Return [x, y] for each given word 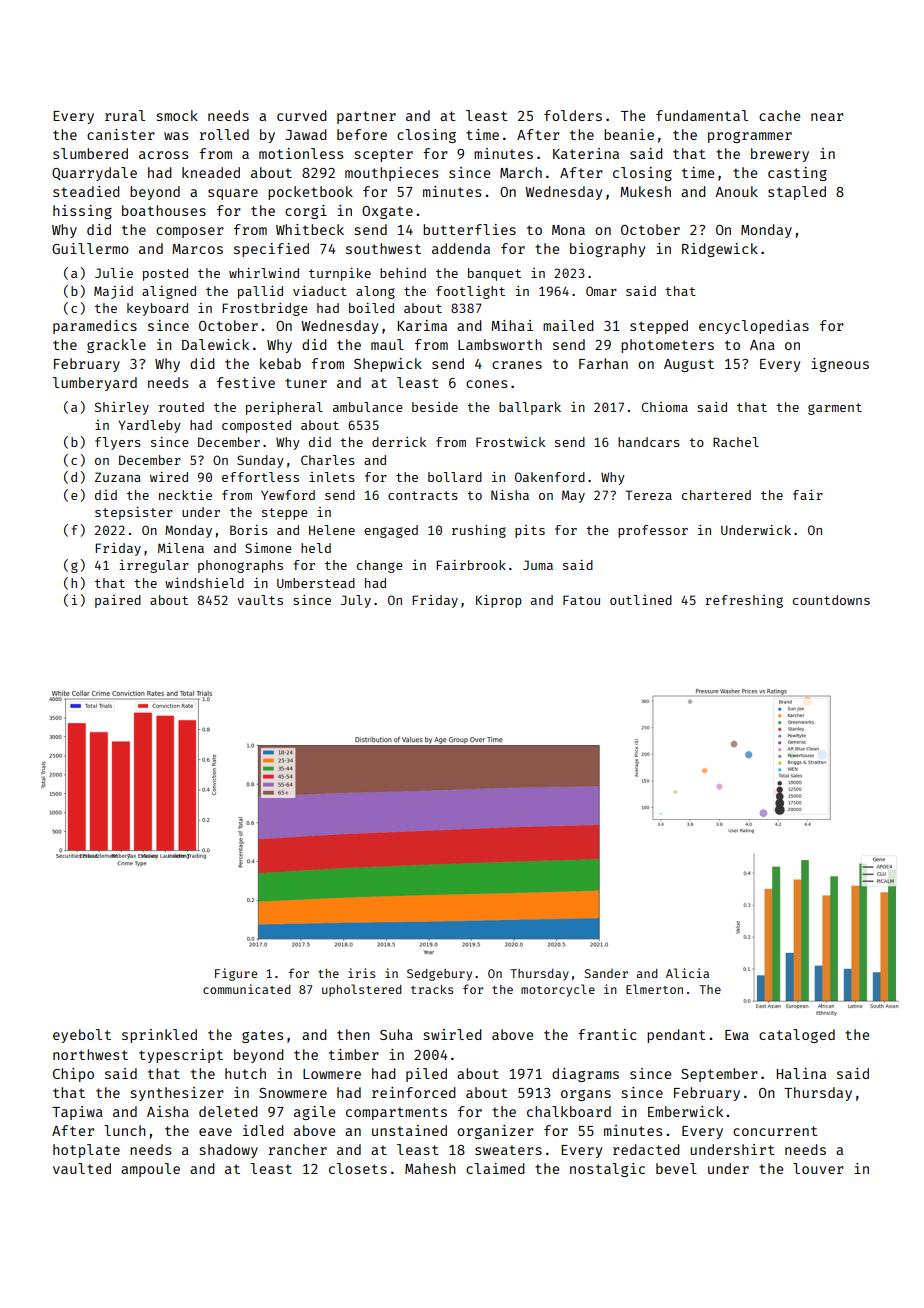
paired [118, 601]
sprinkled [159, 1036]
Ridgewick [720, 250]
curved [302, 115]
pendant [676, 1036]
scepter [384, 155]
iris [361, 973]
